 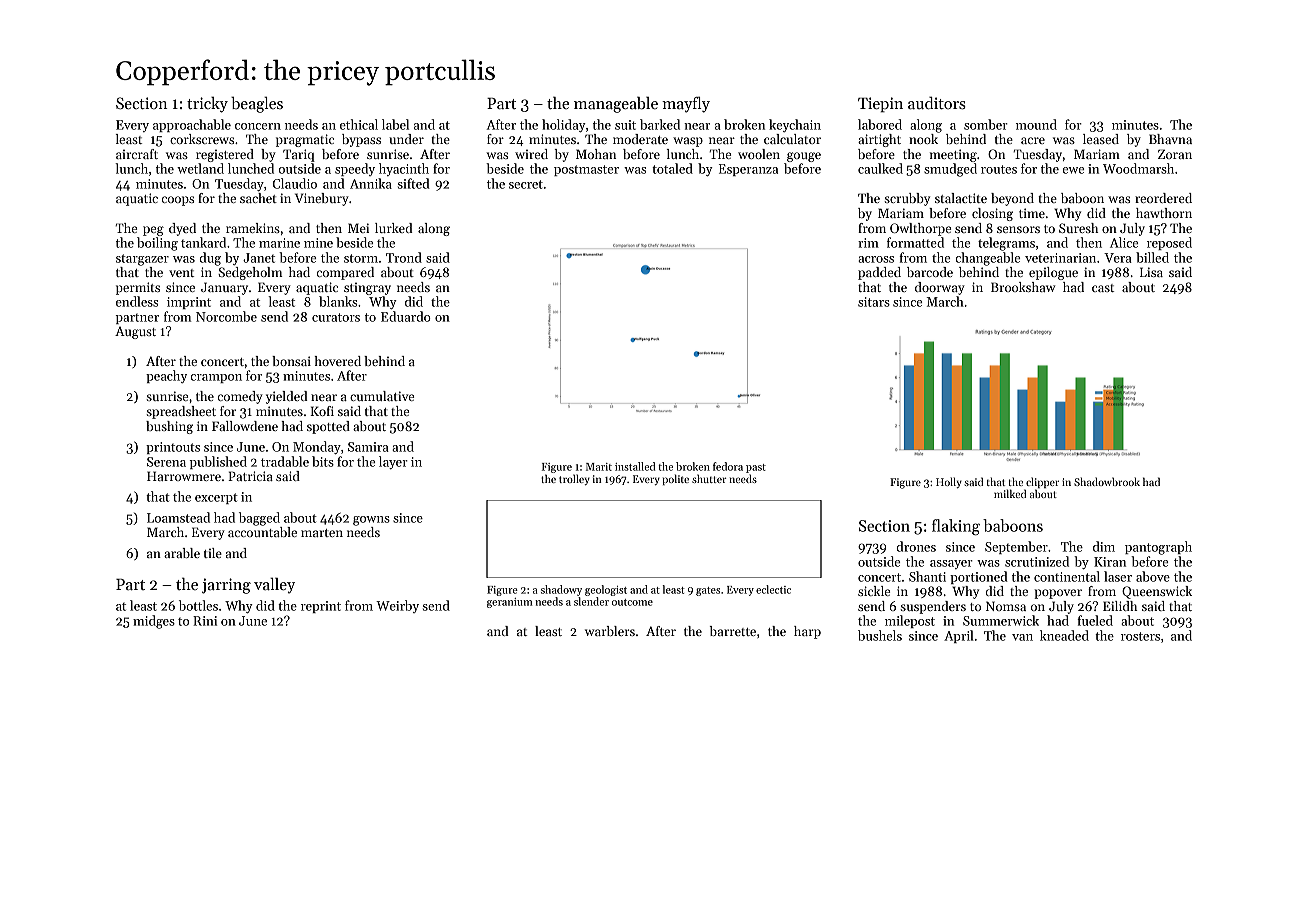 What do you see at coordinates (137, 301) in the screenshot?
I see `endless` at bounding box center [137, 301].
